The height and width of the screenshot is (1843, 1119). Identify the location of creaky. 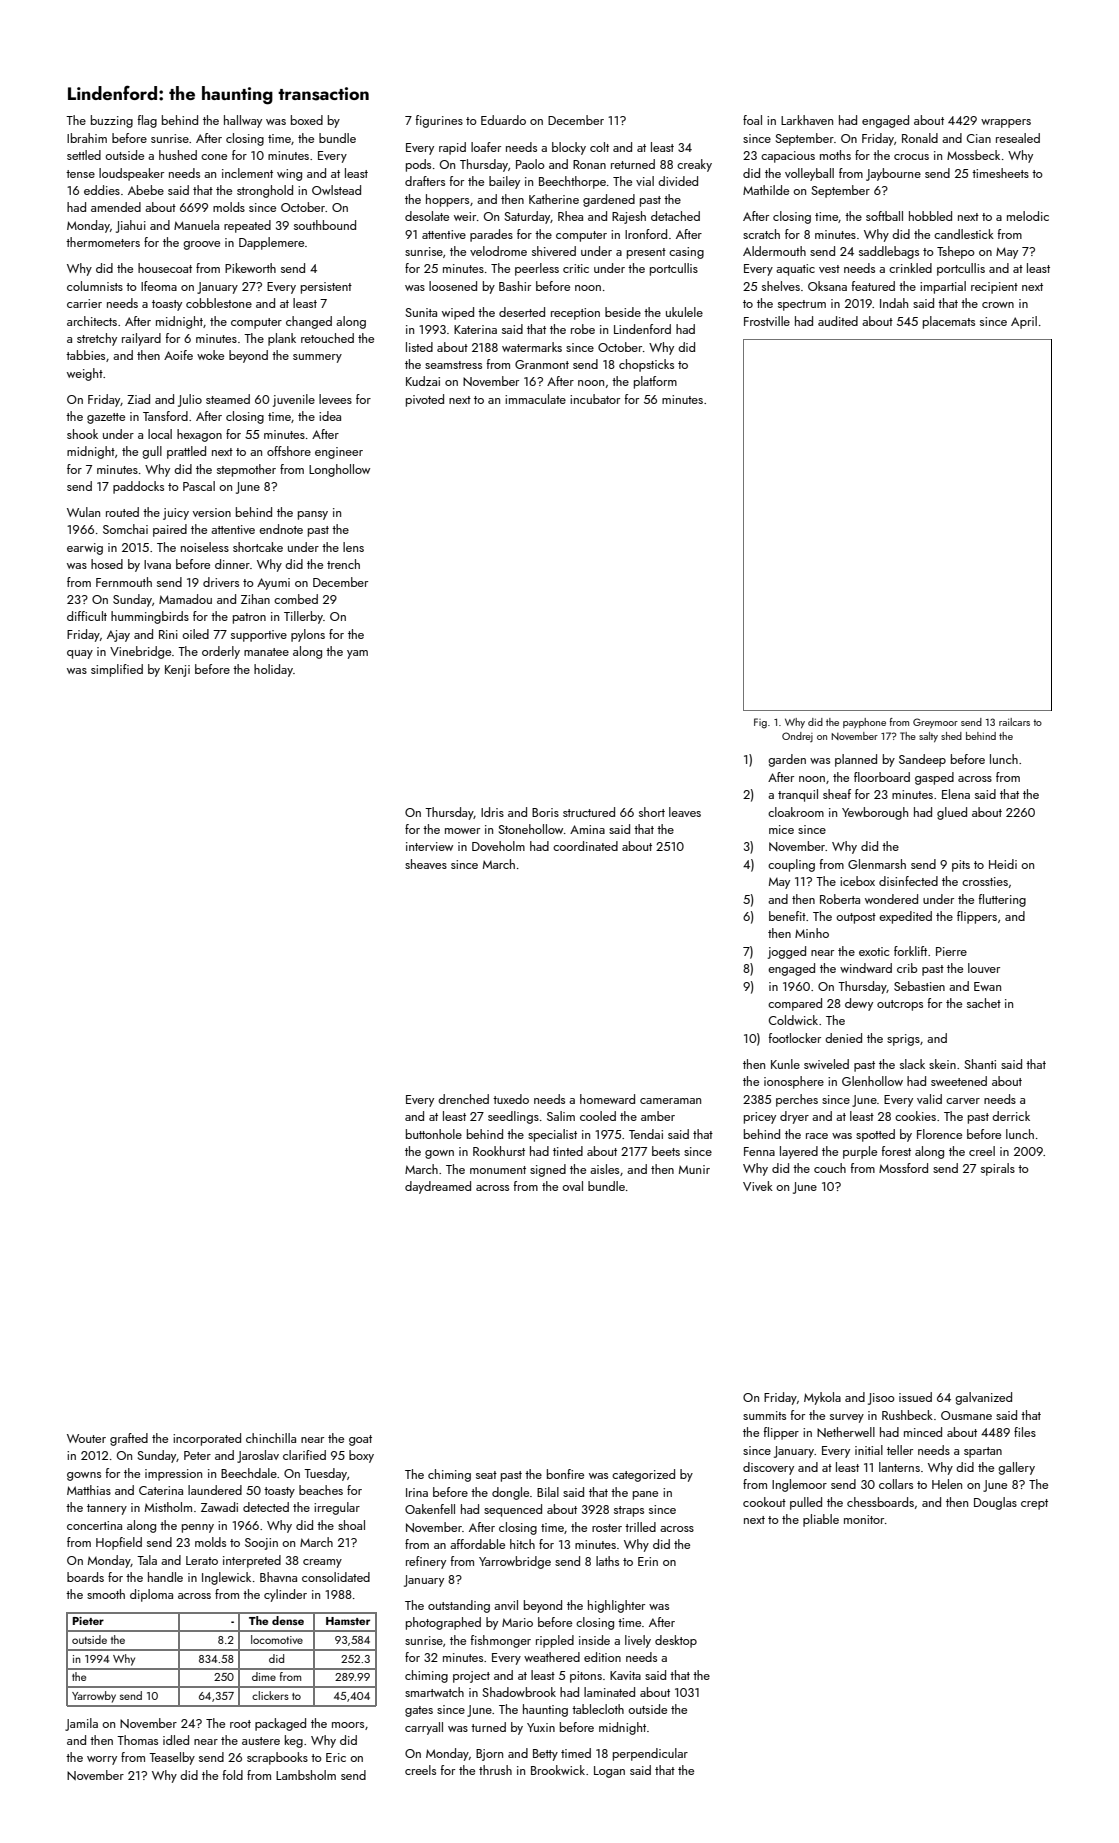
(694, 165).
